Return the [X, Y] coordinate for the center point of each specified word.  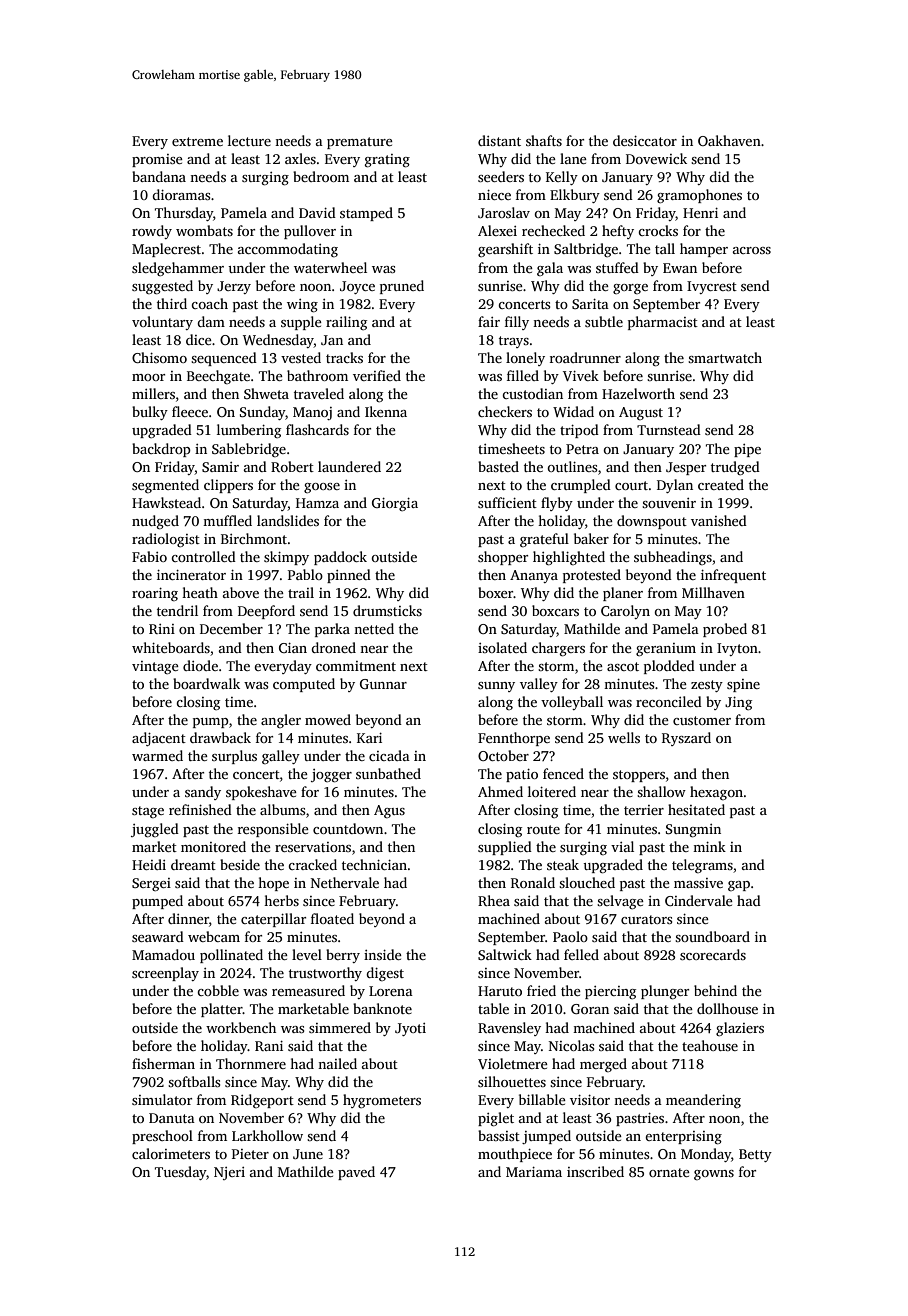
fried [541, 990]
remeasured [308, 990]
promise [157, 160]
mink [709, 846]
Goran [590, 1009]
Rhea [494, 900]
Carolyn [625, 612]
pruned [402, 287]
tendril [177, 610]
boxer [496, 592]
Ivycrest [712, 287]
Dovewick [656, 158]
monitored [213, 846]
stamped [366, 214]
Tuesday [180, 1173]
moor [148, 377]
